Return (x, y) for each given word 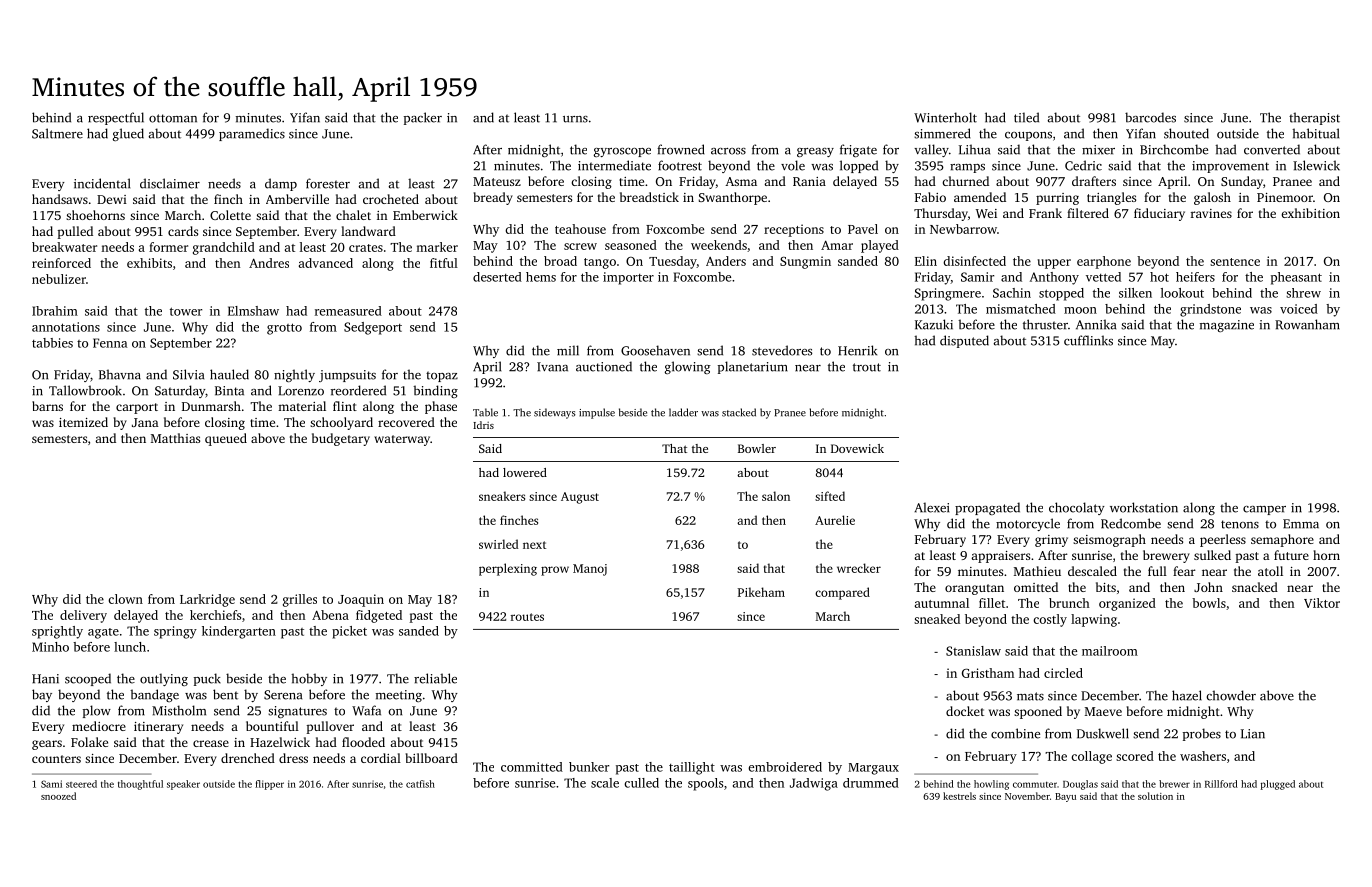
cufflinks (1088, 340)
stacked (739, 412)
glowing (688, 367)
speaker (183, 785)
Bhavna (120, 374)
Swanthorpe (733, 198)
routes (527, 617)
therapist (1314, 118)
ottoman (173, 118)
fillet (992, 603)
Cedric (1083, 165)
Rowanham (1307, 324)
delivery (83, 616)
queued (226, 439)
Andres (269, 263)
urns (575, 119)
